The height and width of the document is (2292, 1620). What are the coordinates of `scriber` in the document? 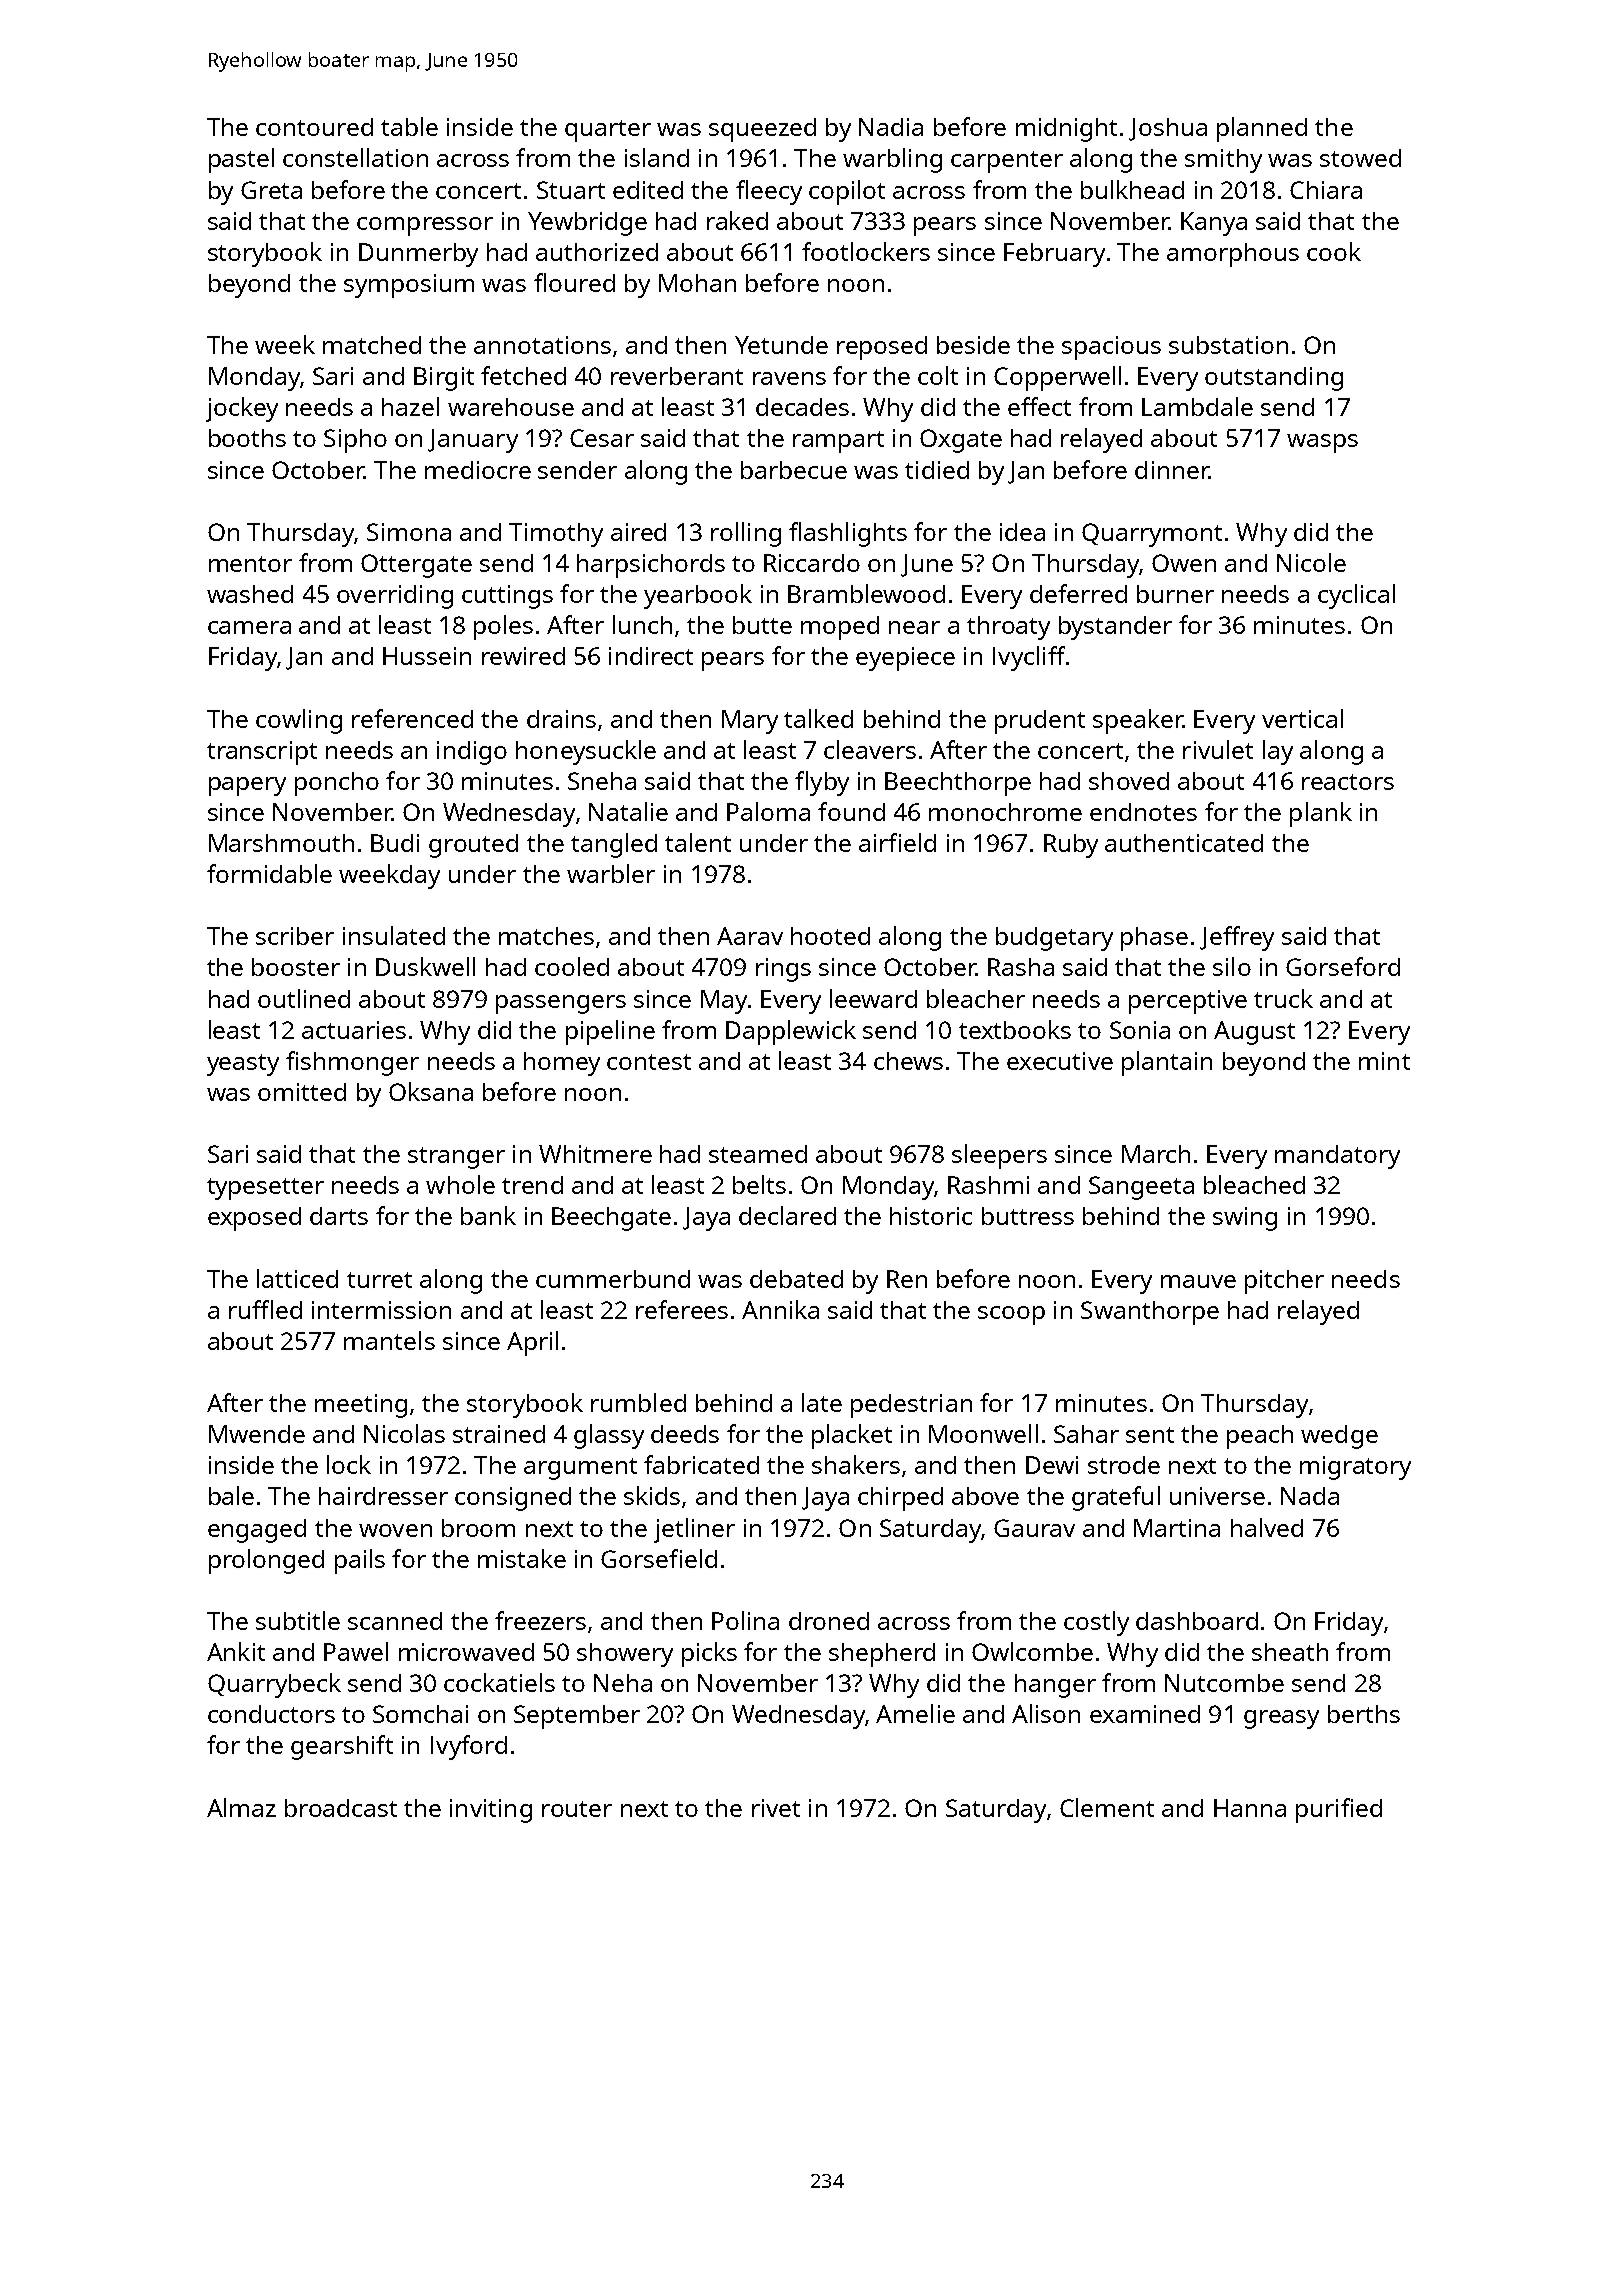 It's located at (295, 936).
